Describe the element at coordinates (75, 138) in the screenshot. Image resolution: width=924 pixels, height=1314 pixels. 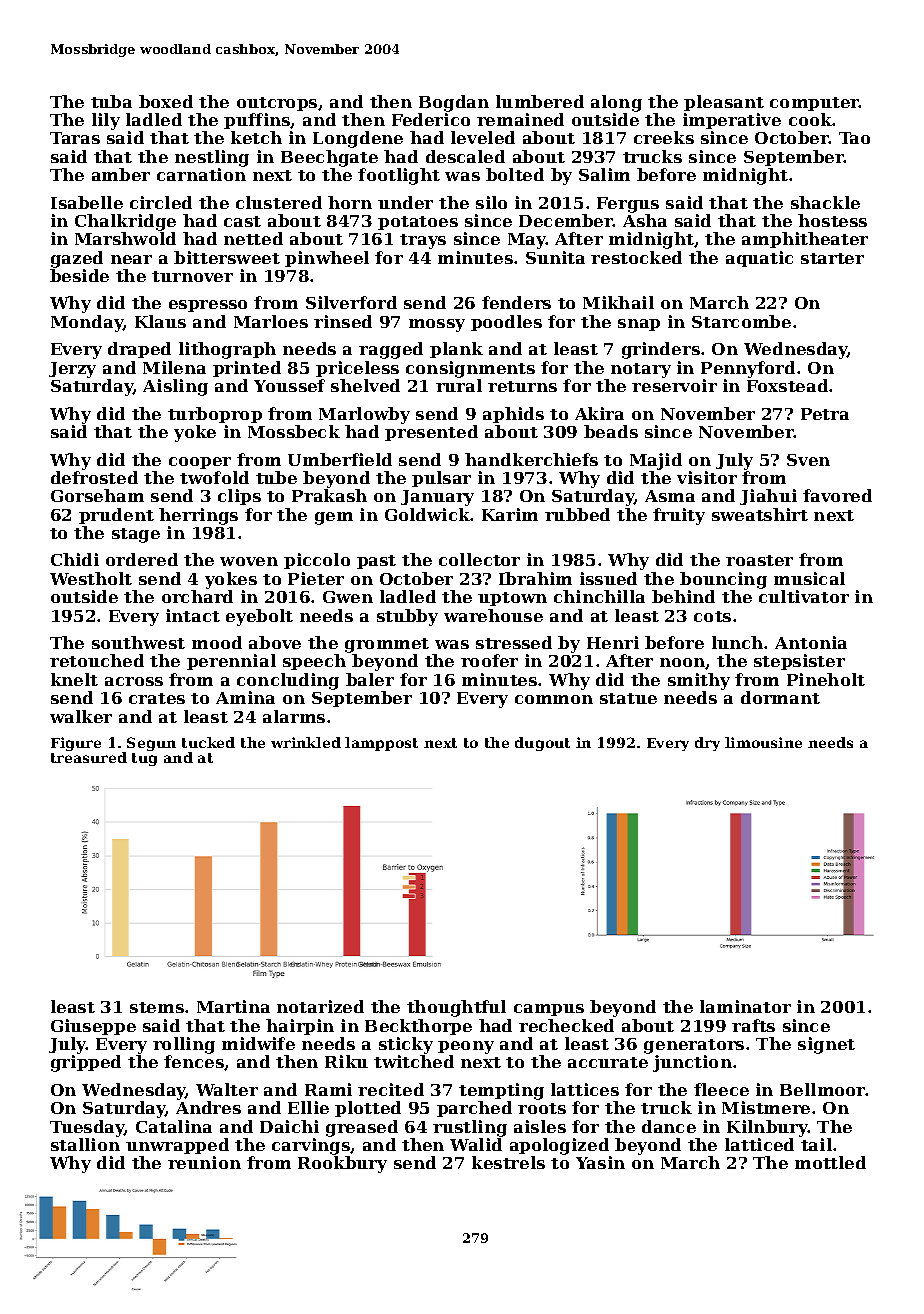
I see `Taras` at that location.
